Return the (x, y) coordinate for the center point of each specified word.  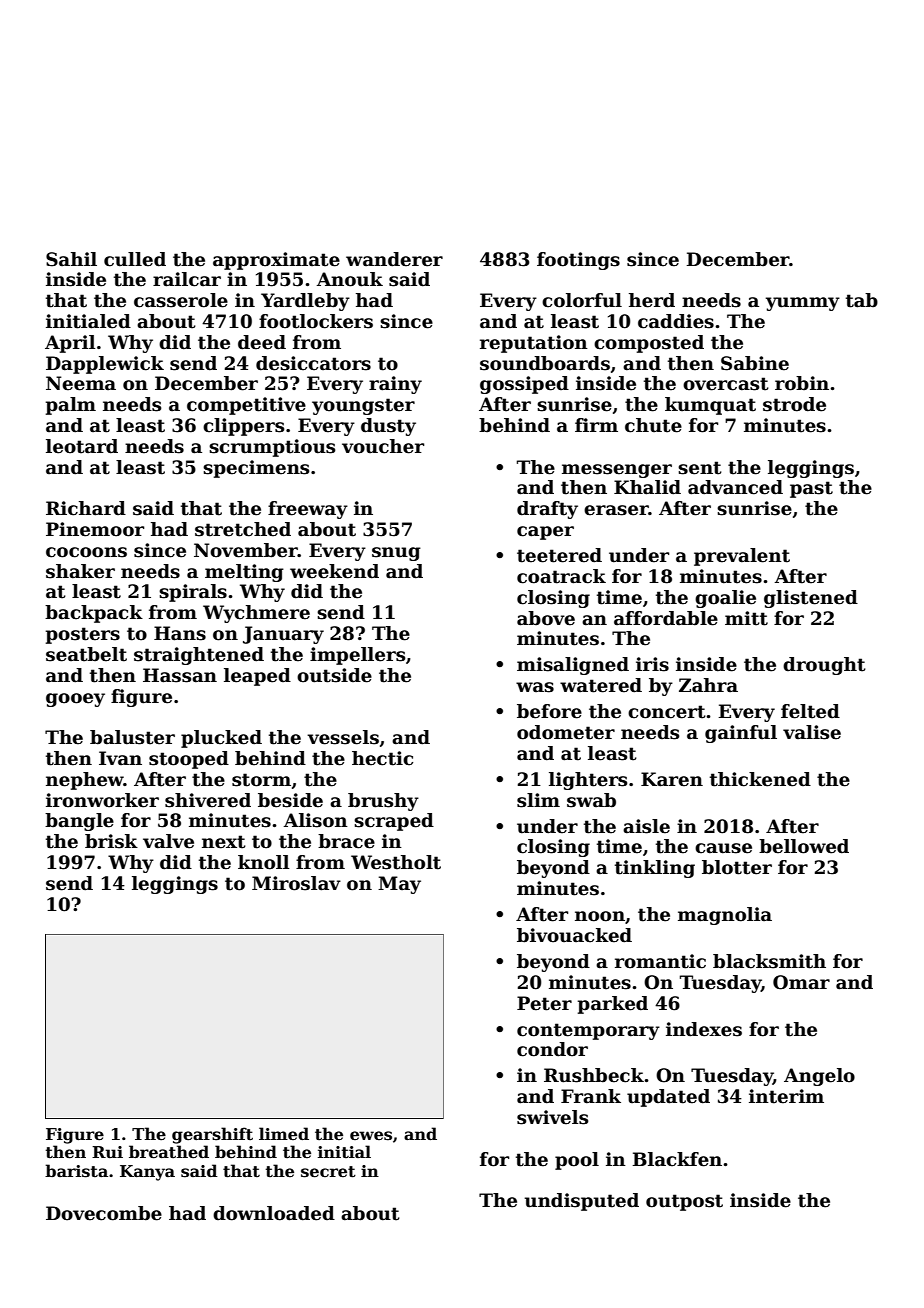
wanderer (394, 259)
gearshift (212, 1135)
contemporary (588, 1031)
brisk (111, 841)
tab (862, 300)
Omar (801, 982)
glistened (811, 599)
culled (135, 259)
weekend (334, 571)
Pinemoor (95, 529)
